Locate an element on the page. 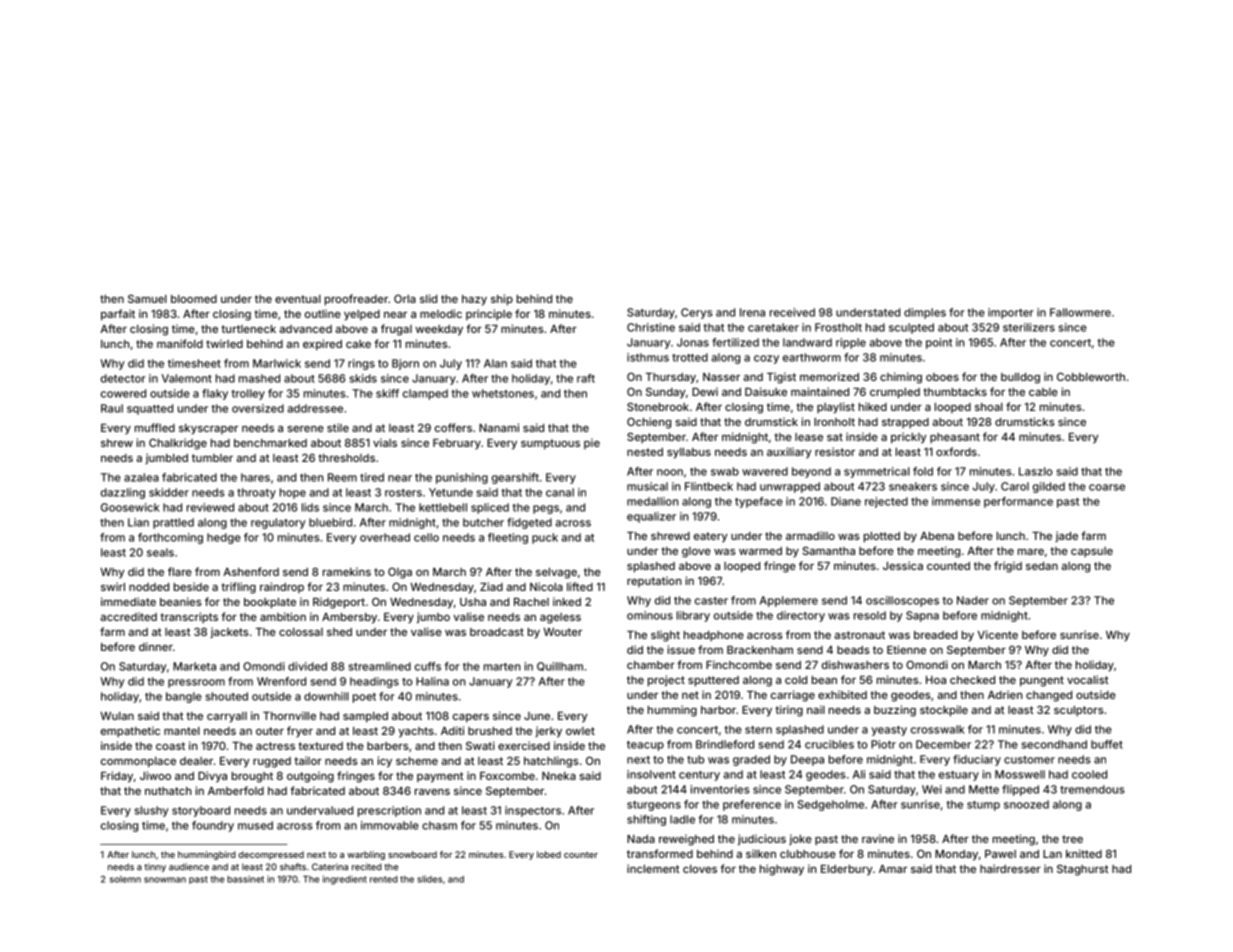  Cerys is located at coordinates (697, 313).
